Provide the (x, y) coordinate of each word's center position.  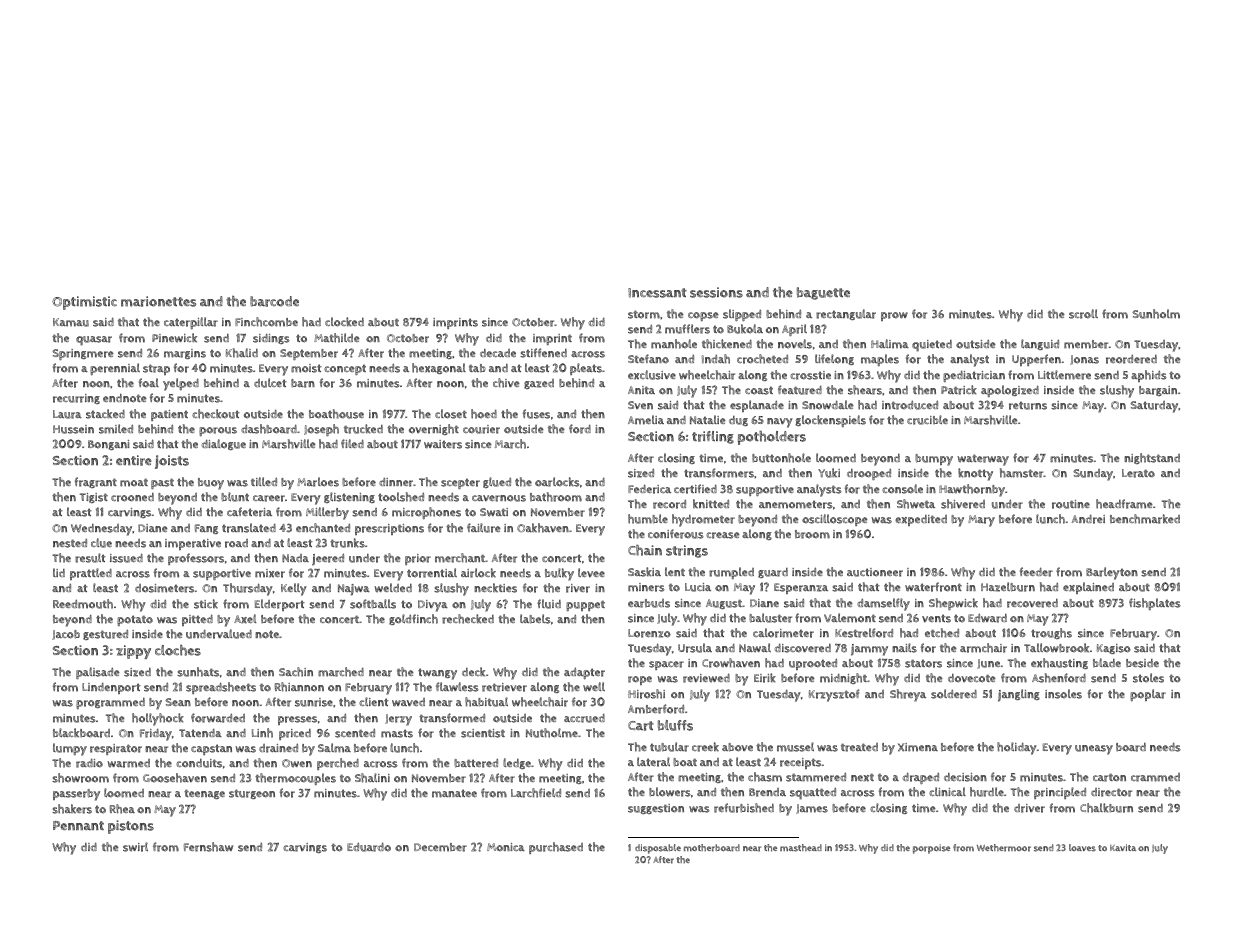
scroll (1083, 314)
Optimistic (84, 303)
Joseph (321, 430)
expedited (921, 520)
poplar (1148, 695)
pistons (131, 827)
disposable (658, 849)
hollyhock (158, 719)
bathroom (556, 497)
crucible (927, 420)
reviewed (706, 678)
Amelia (646, 420)
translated (249, 528)
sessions (716, 292)
